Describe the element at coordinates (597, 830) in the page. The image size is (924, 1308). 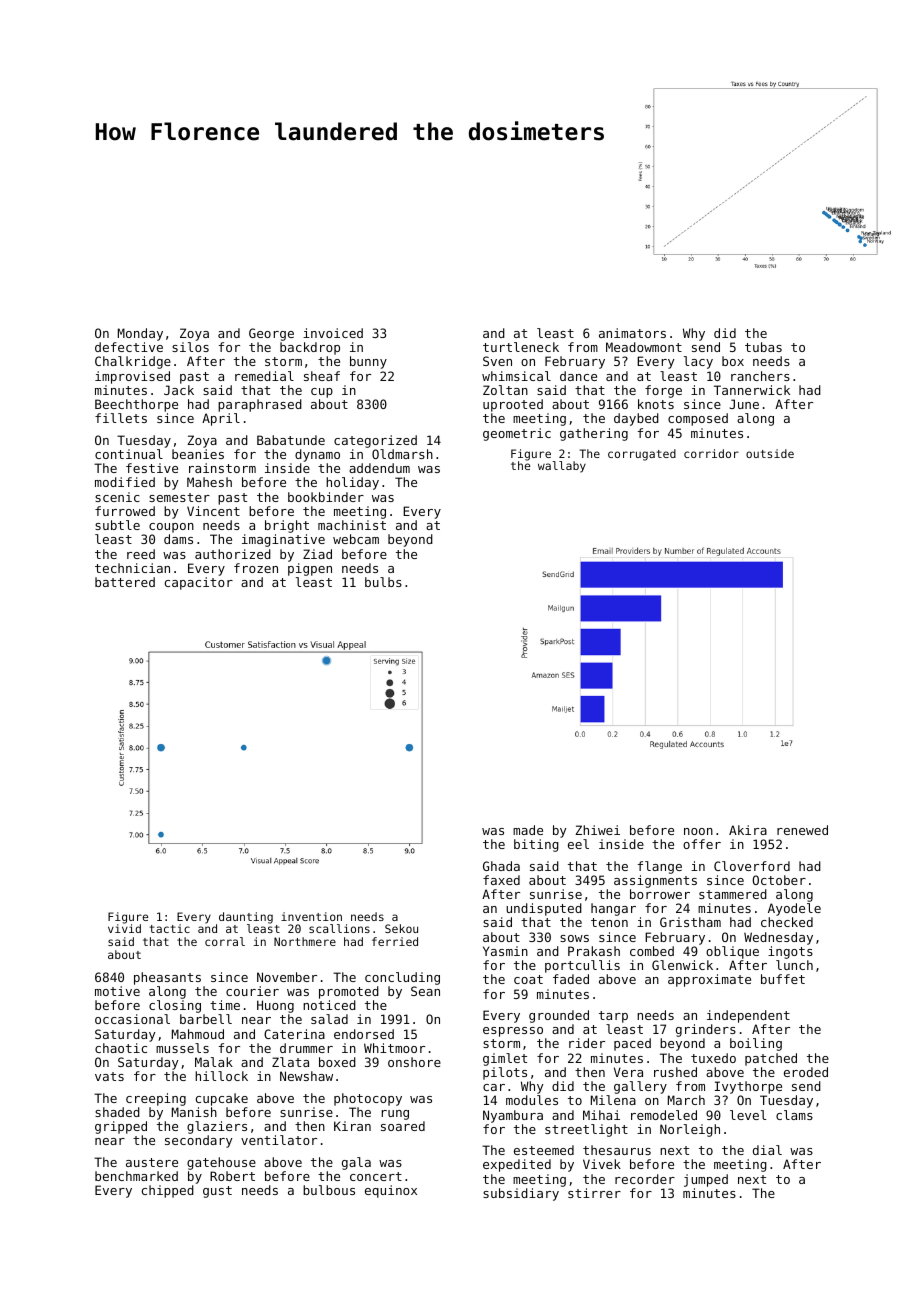
I see `Zhiwei` at that location.
